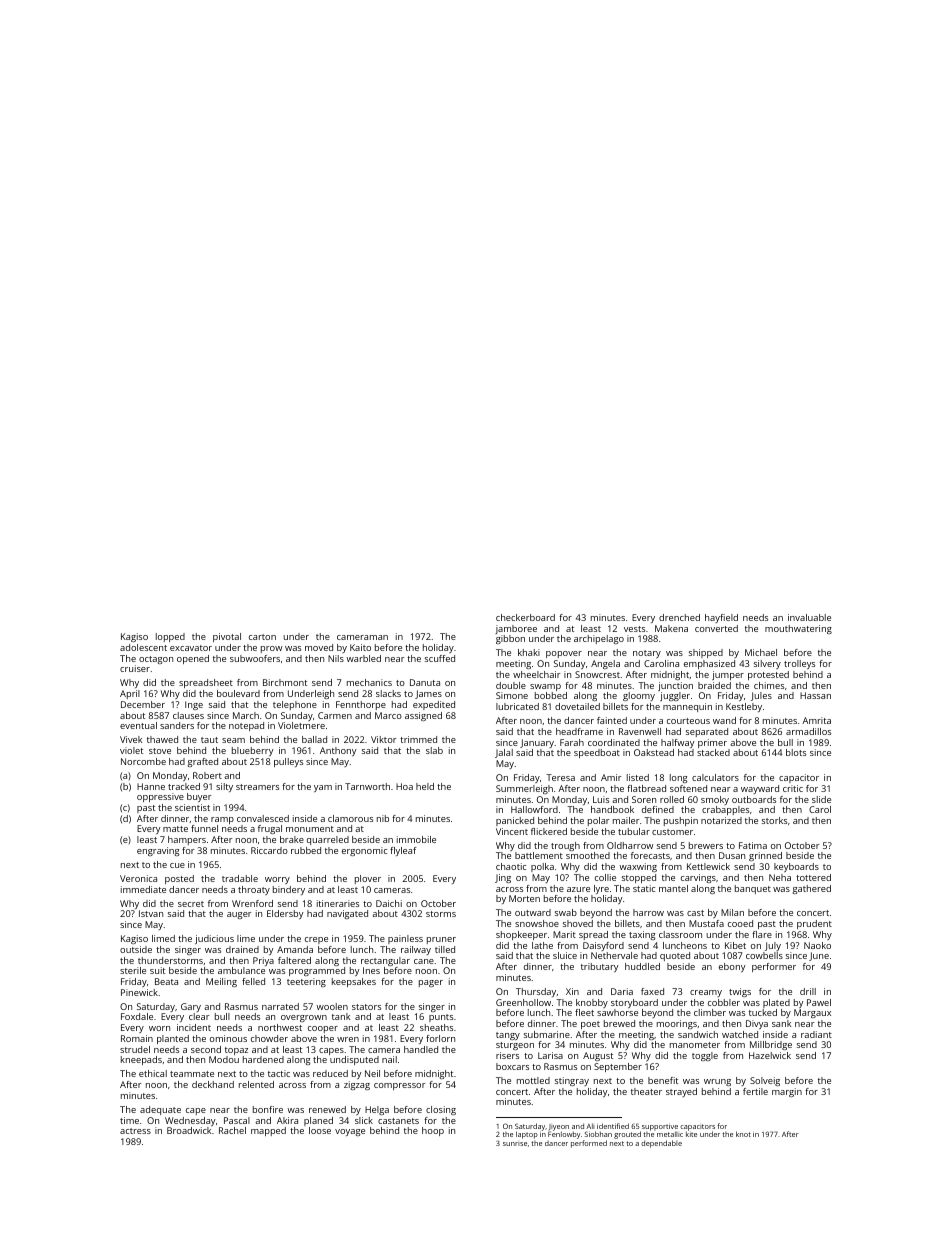  I want to click on painless, so click(405, 939).
